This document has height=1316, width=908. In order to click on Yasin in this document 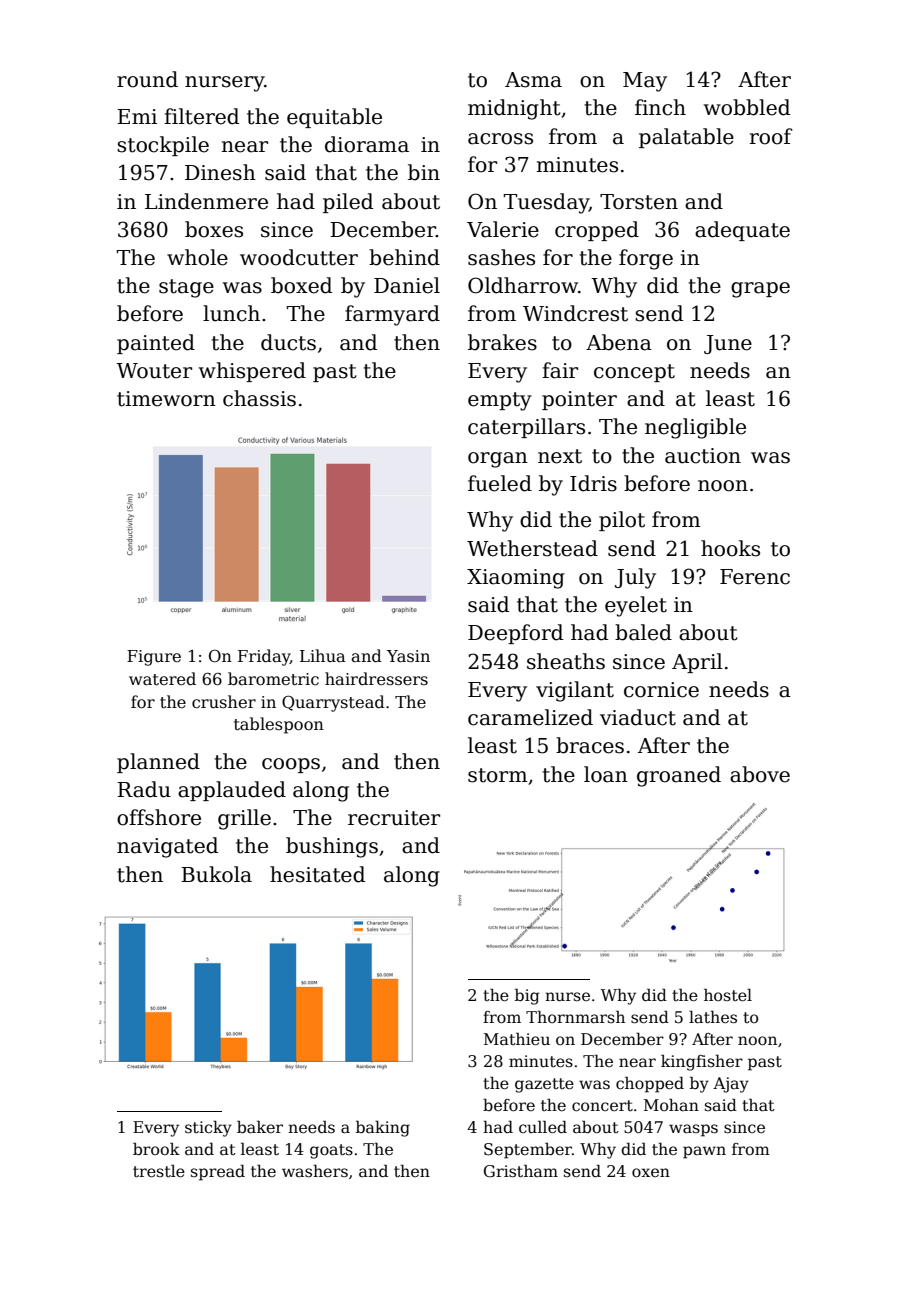, I will do `click(408, 656)`.
